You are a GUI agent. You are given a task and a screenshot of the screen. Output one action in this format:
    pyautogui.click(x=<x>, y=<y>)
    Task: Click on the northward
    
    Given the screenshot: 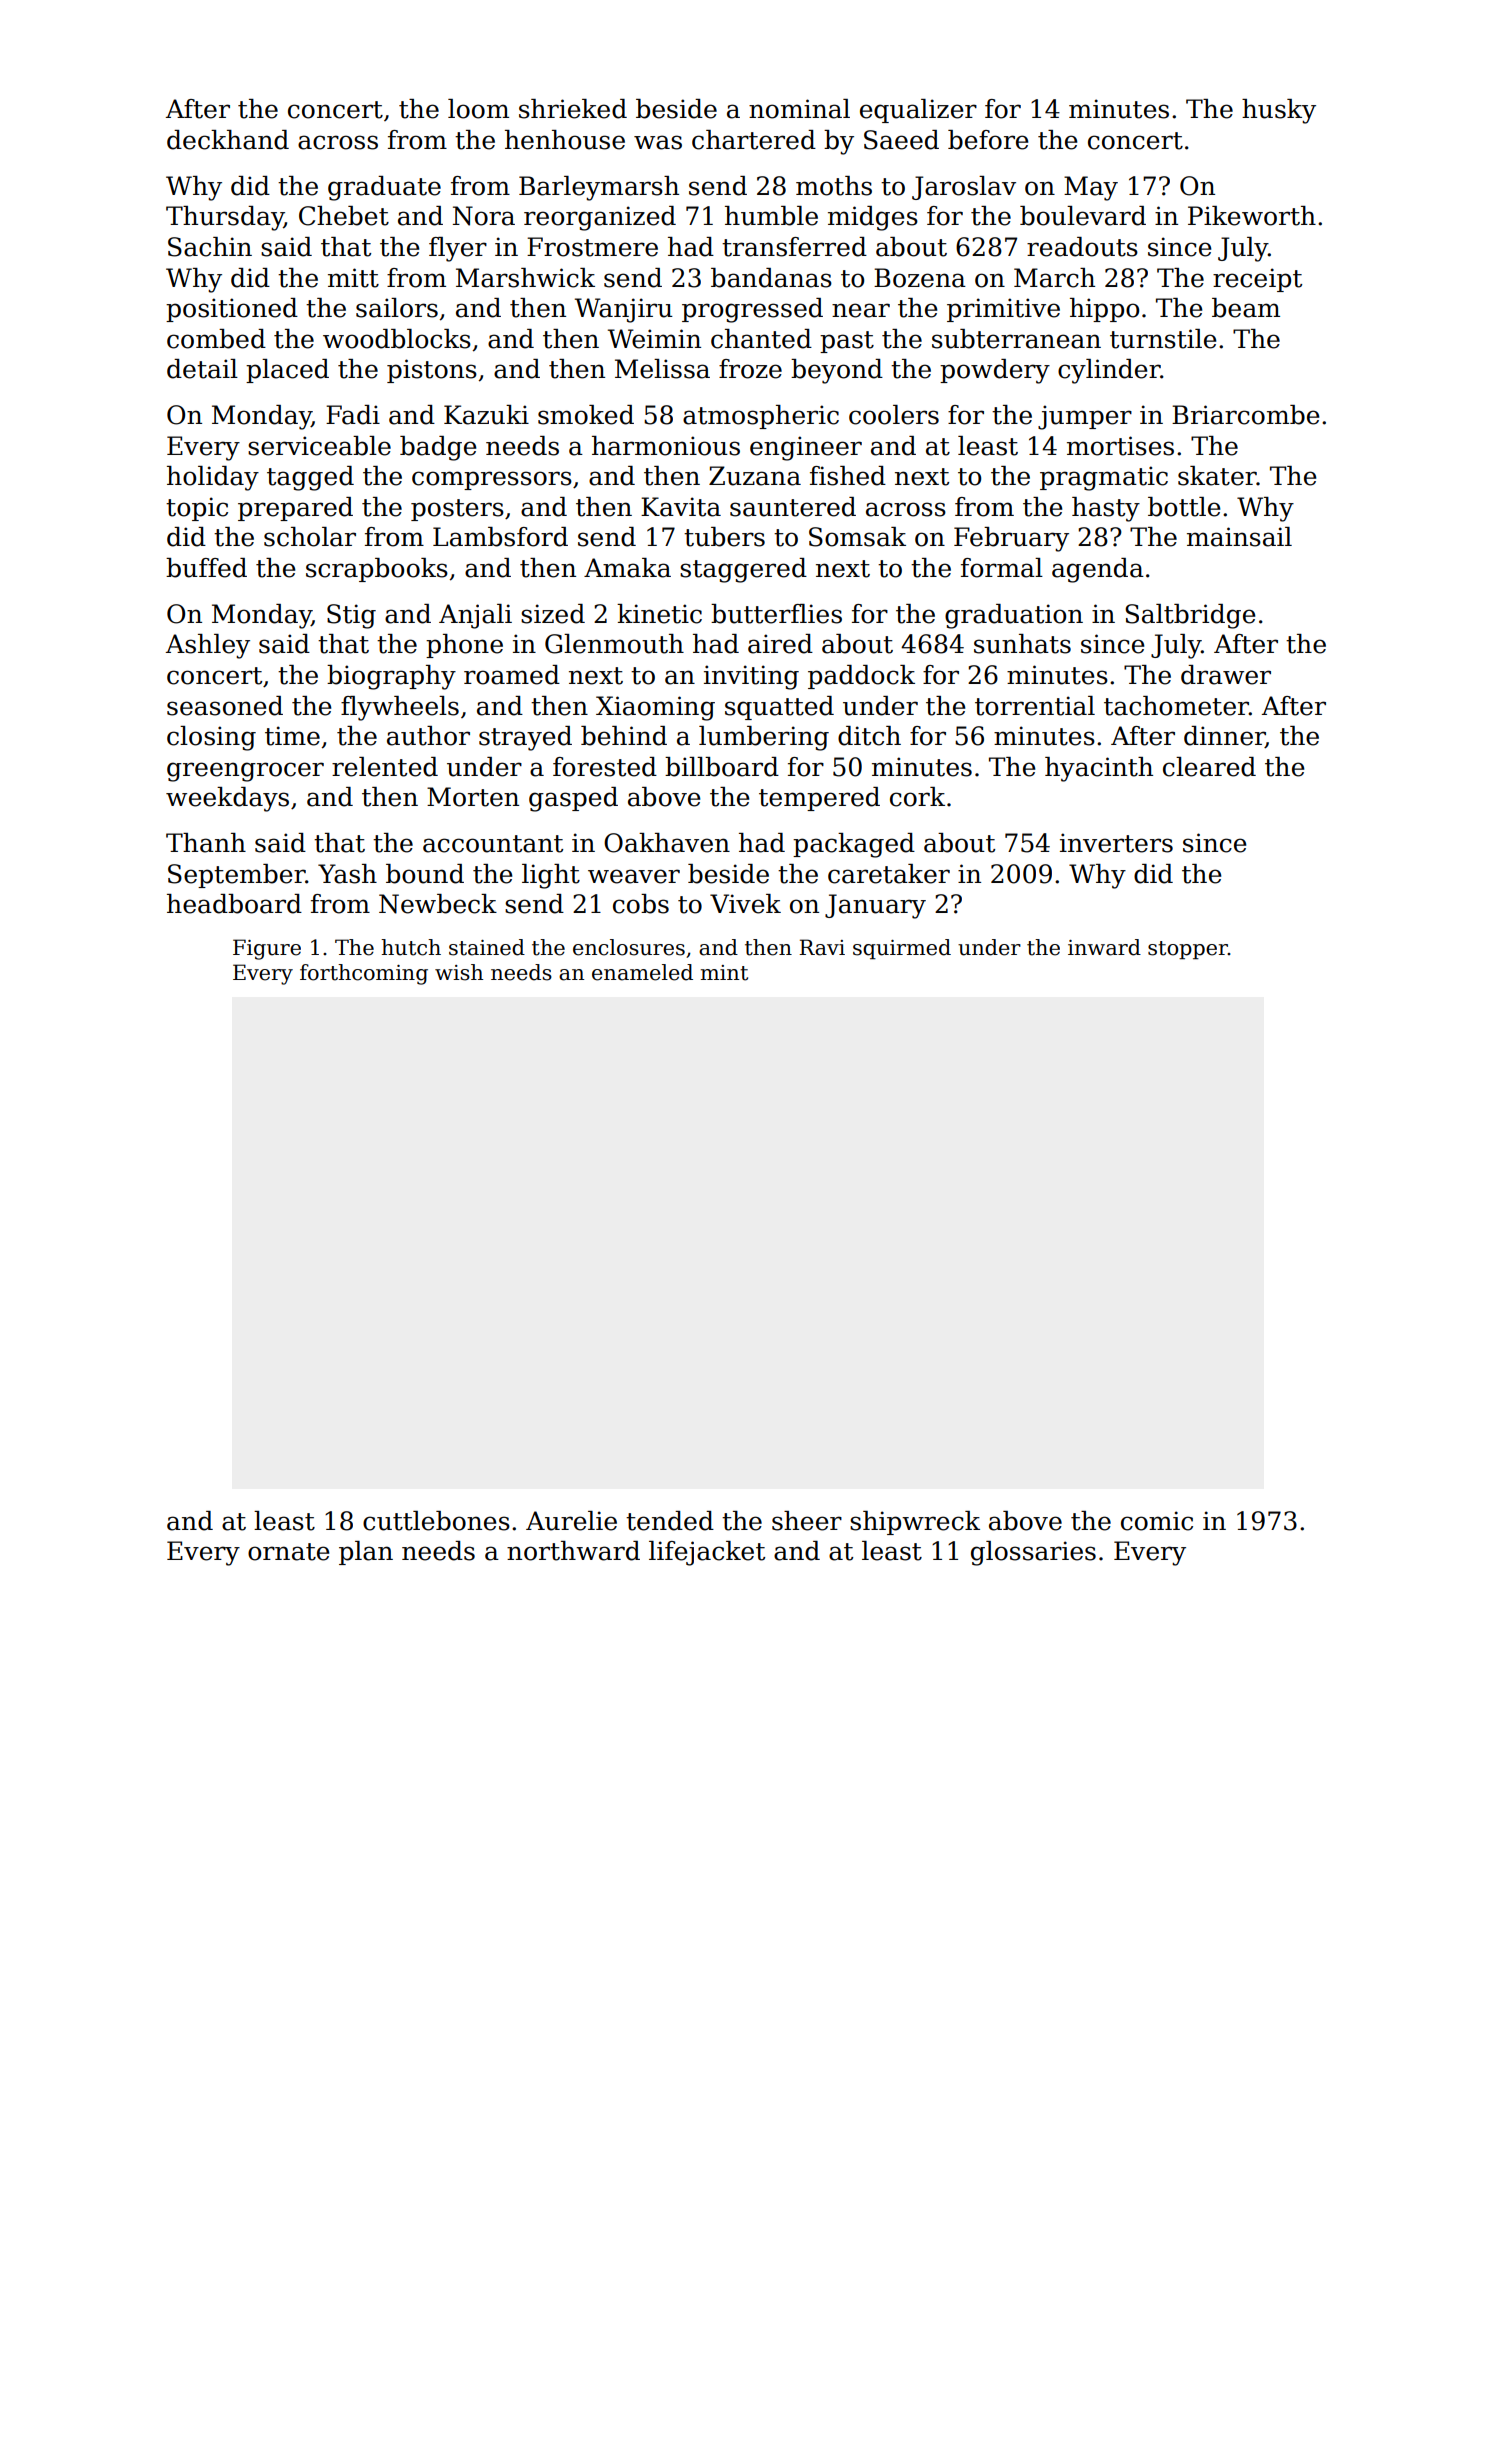 What is the action you would take?
    pyautogui.click(x=573, y=1551)
